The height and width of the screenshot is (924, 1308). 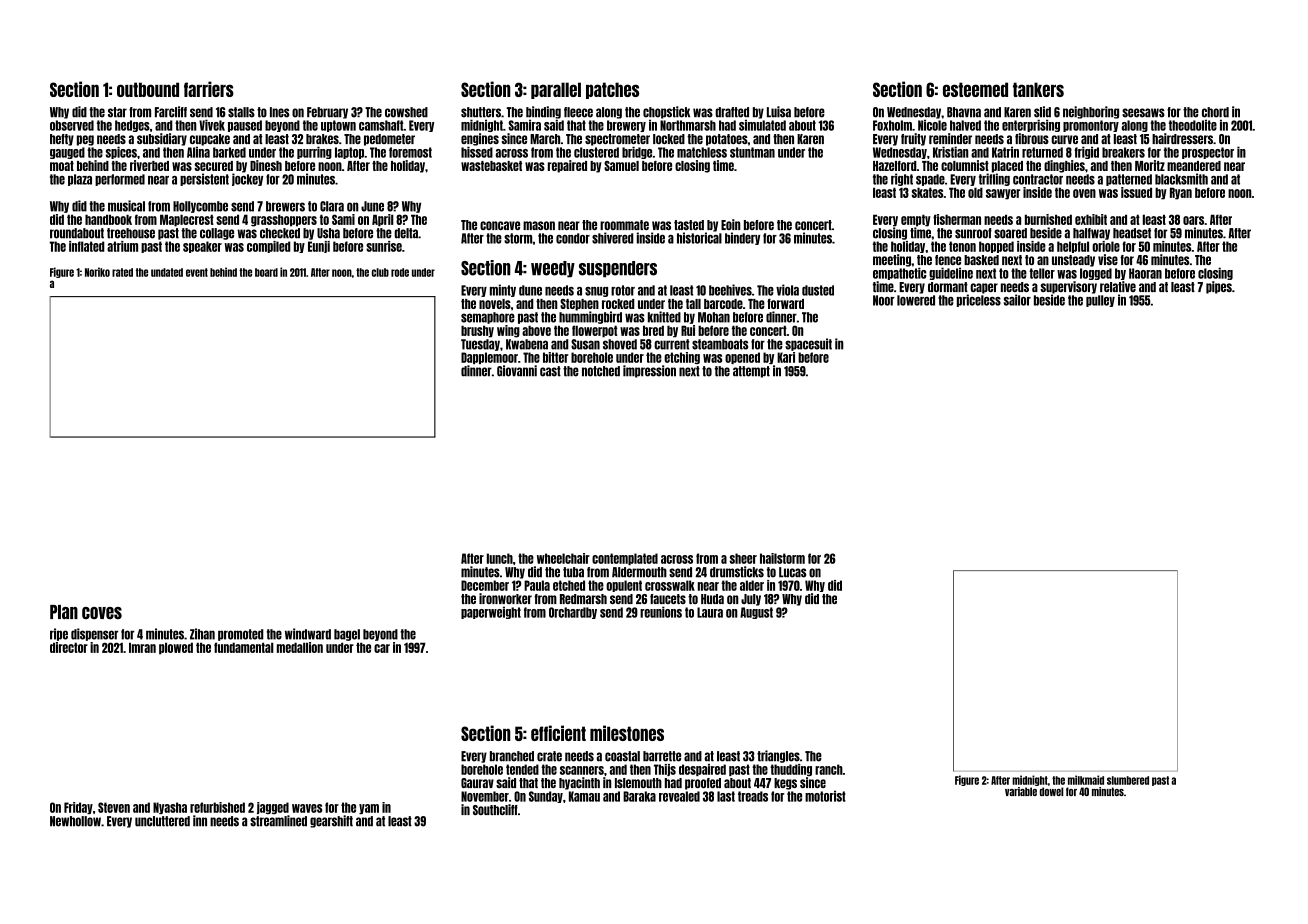 I want to click on Eoin, so click(x=731, y=224).
